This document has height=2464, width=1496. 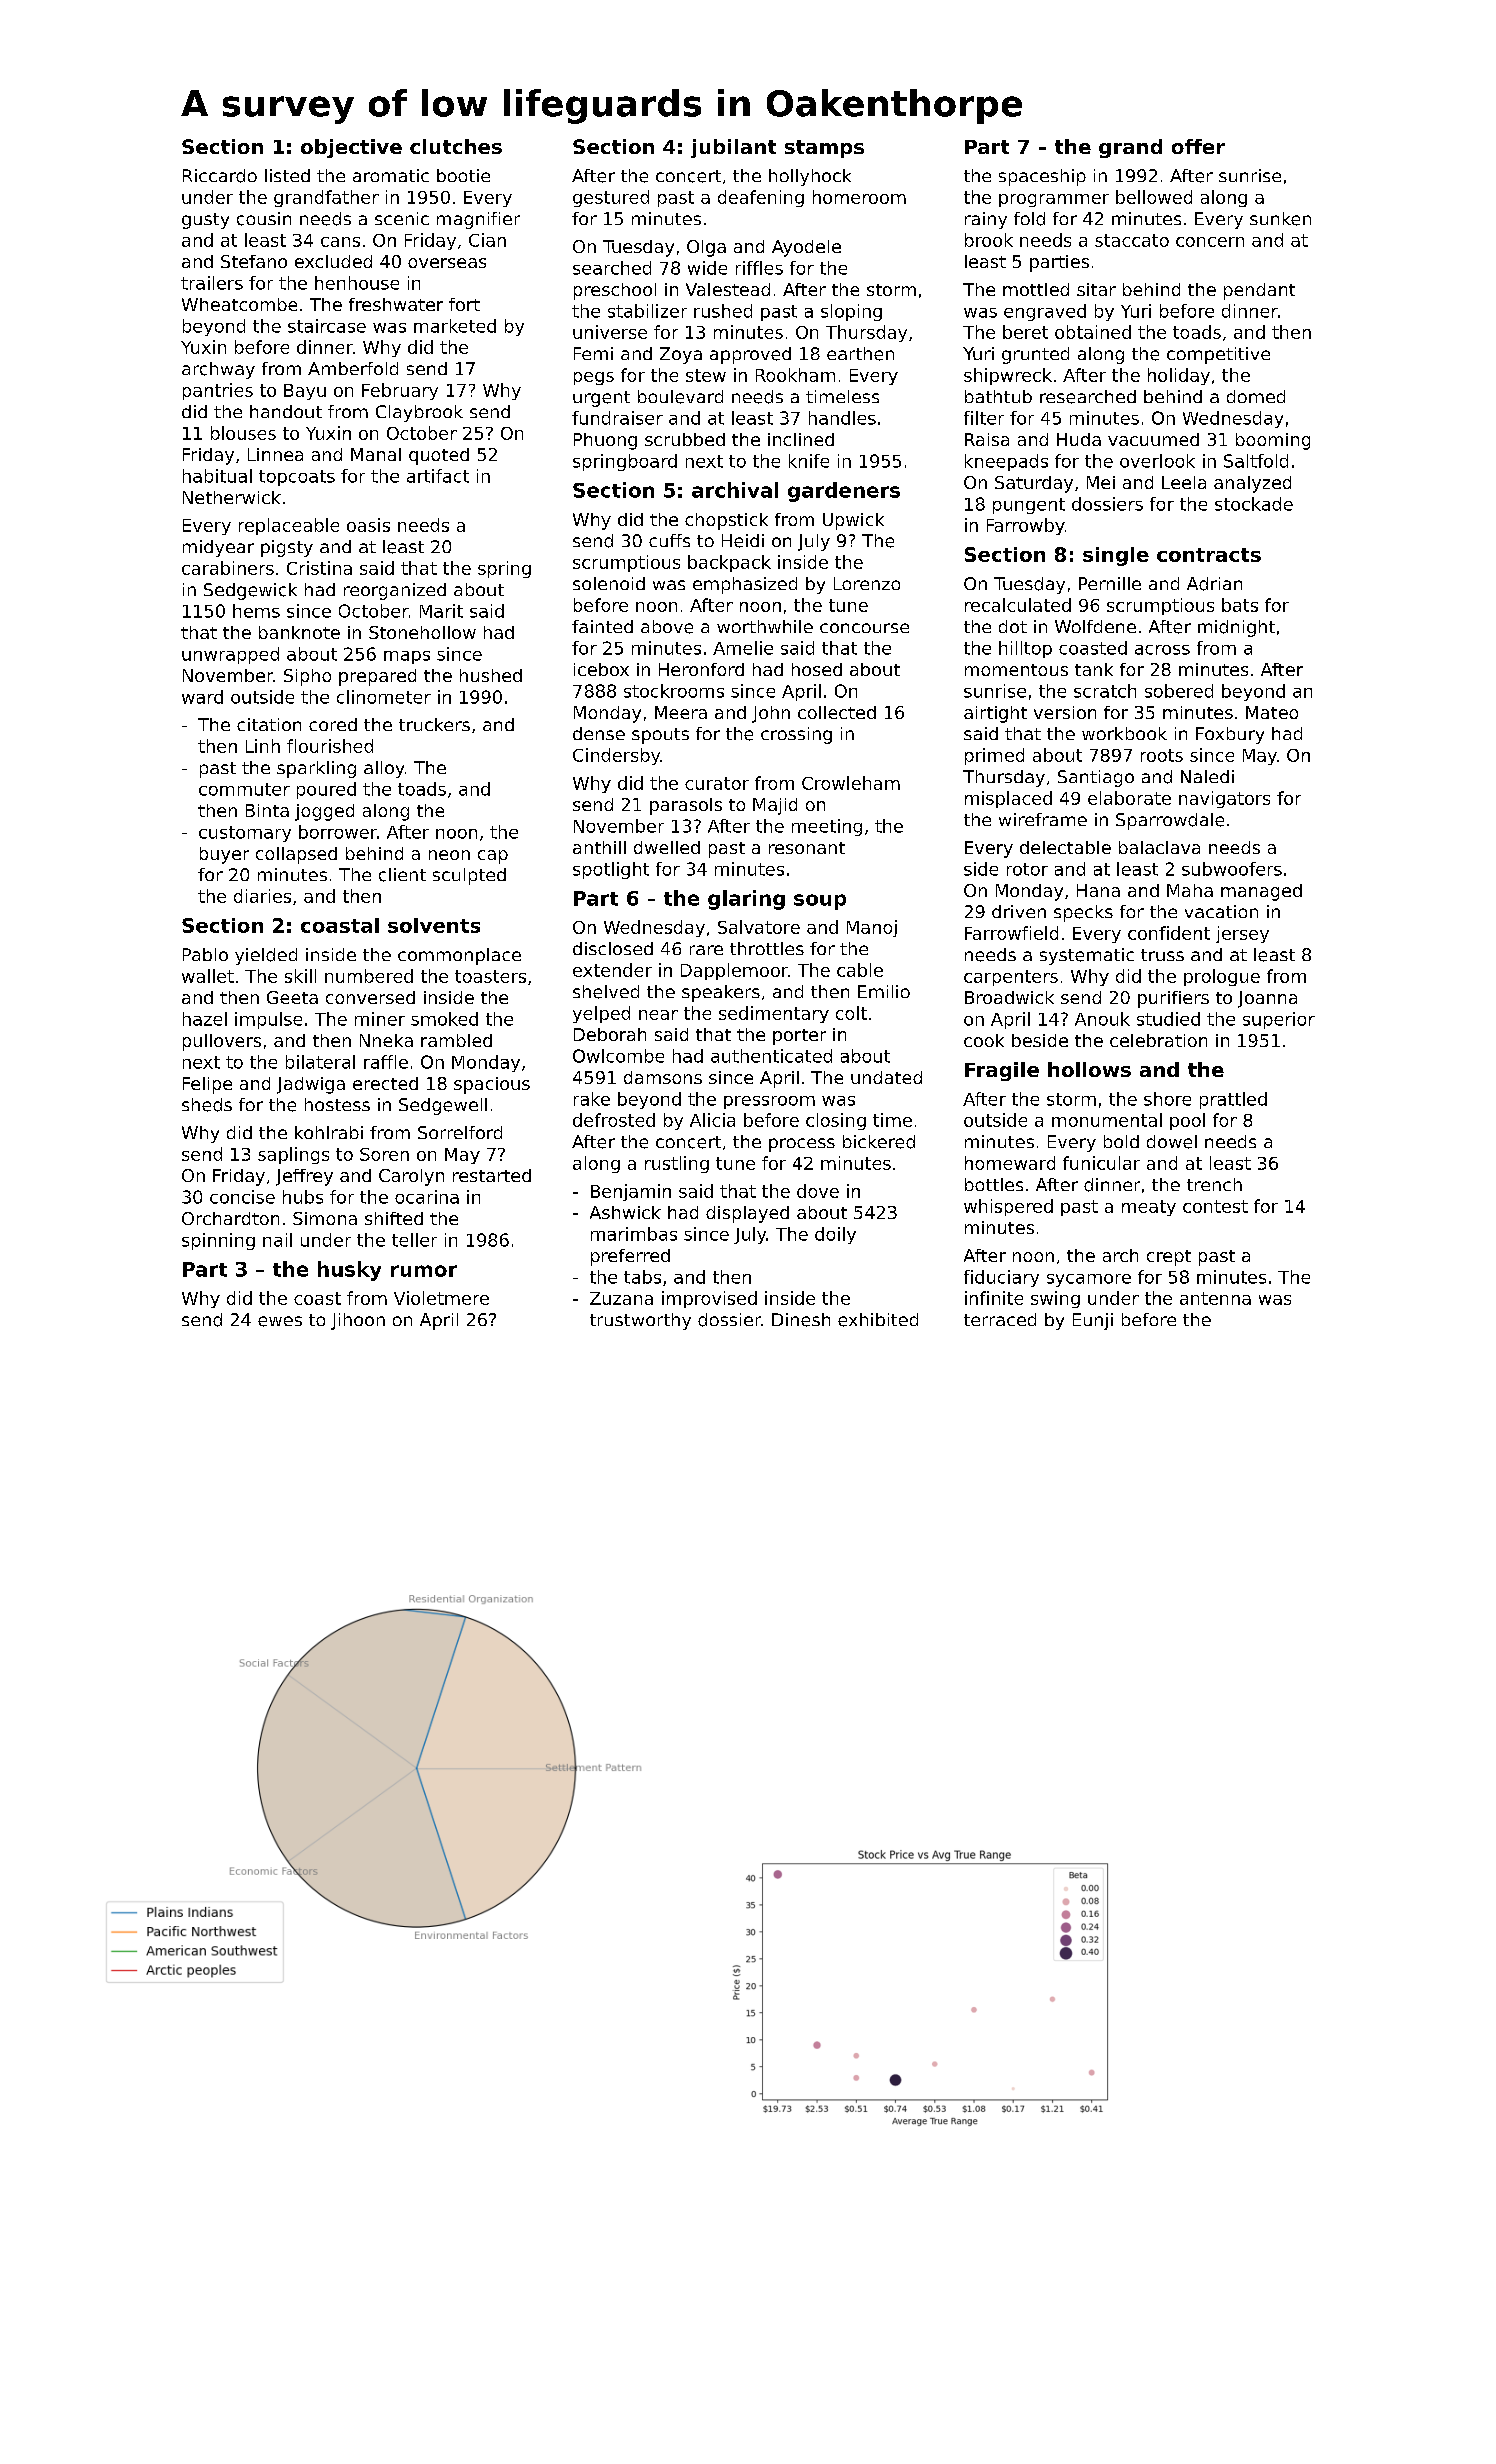 I want to click on borrower, so click(x=338, y=832).
